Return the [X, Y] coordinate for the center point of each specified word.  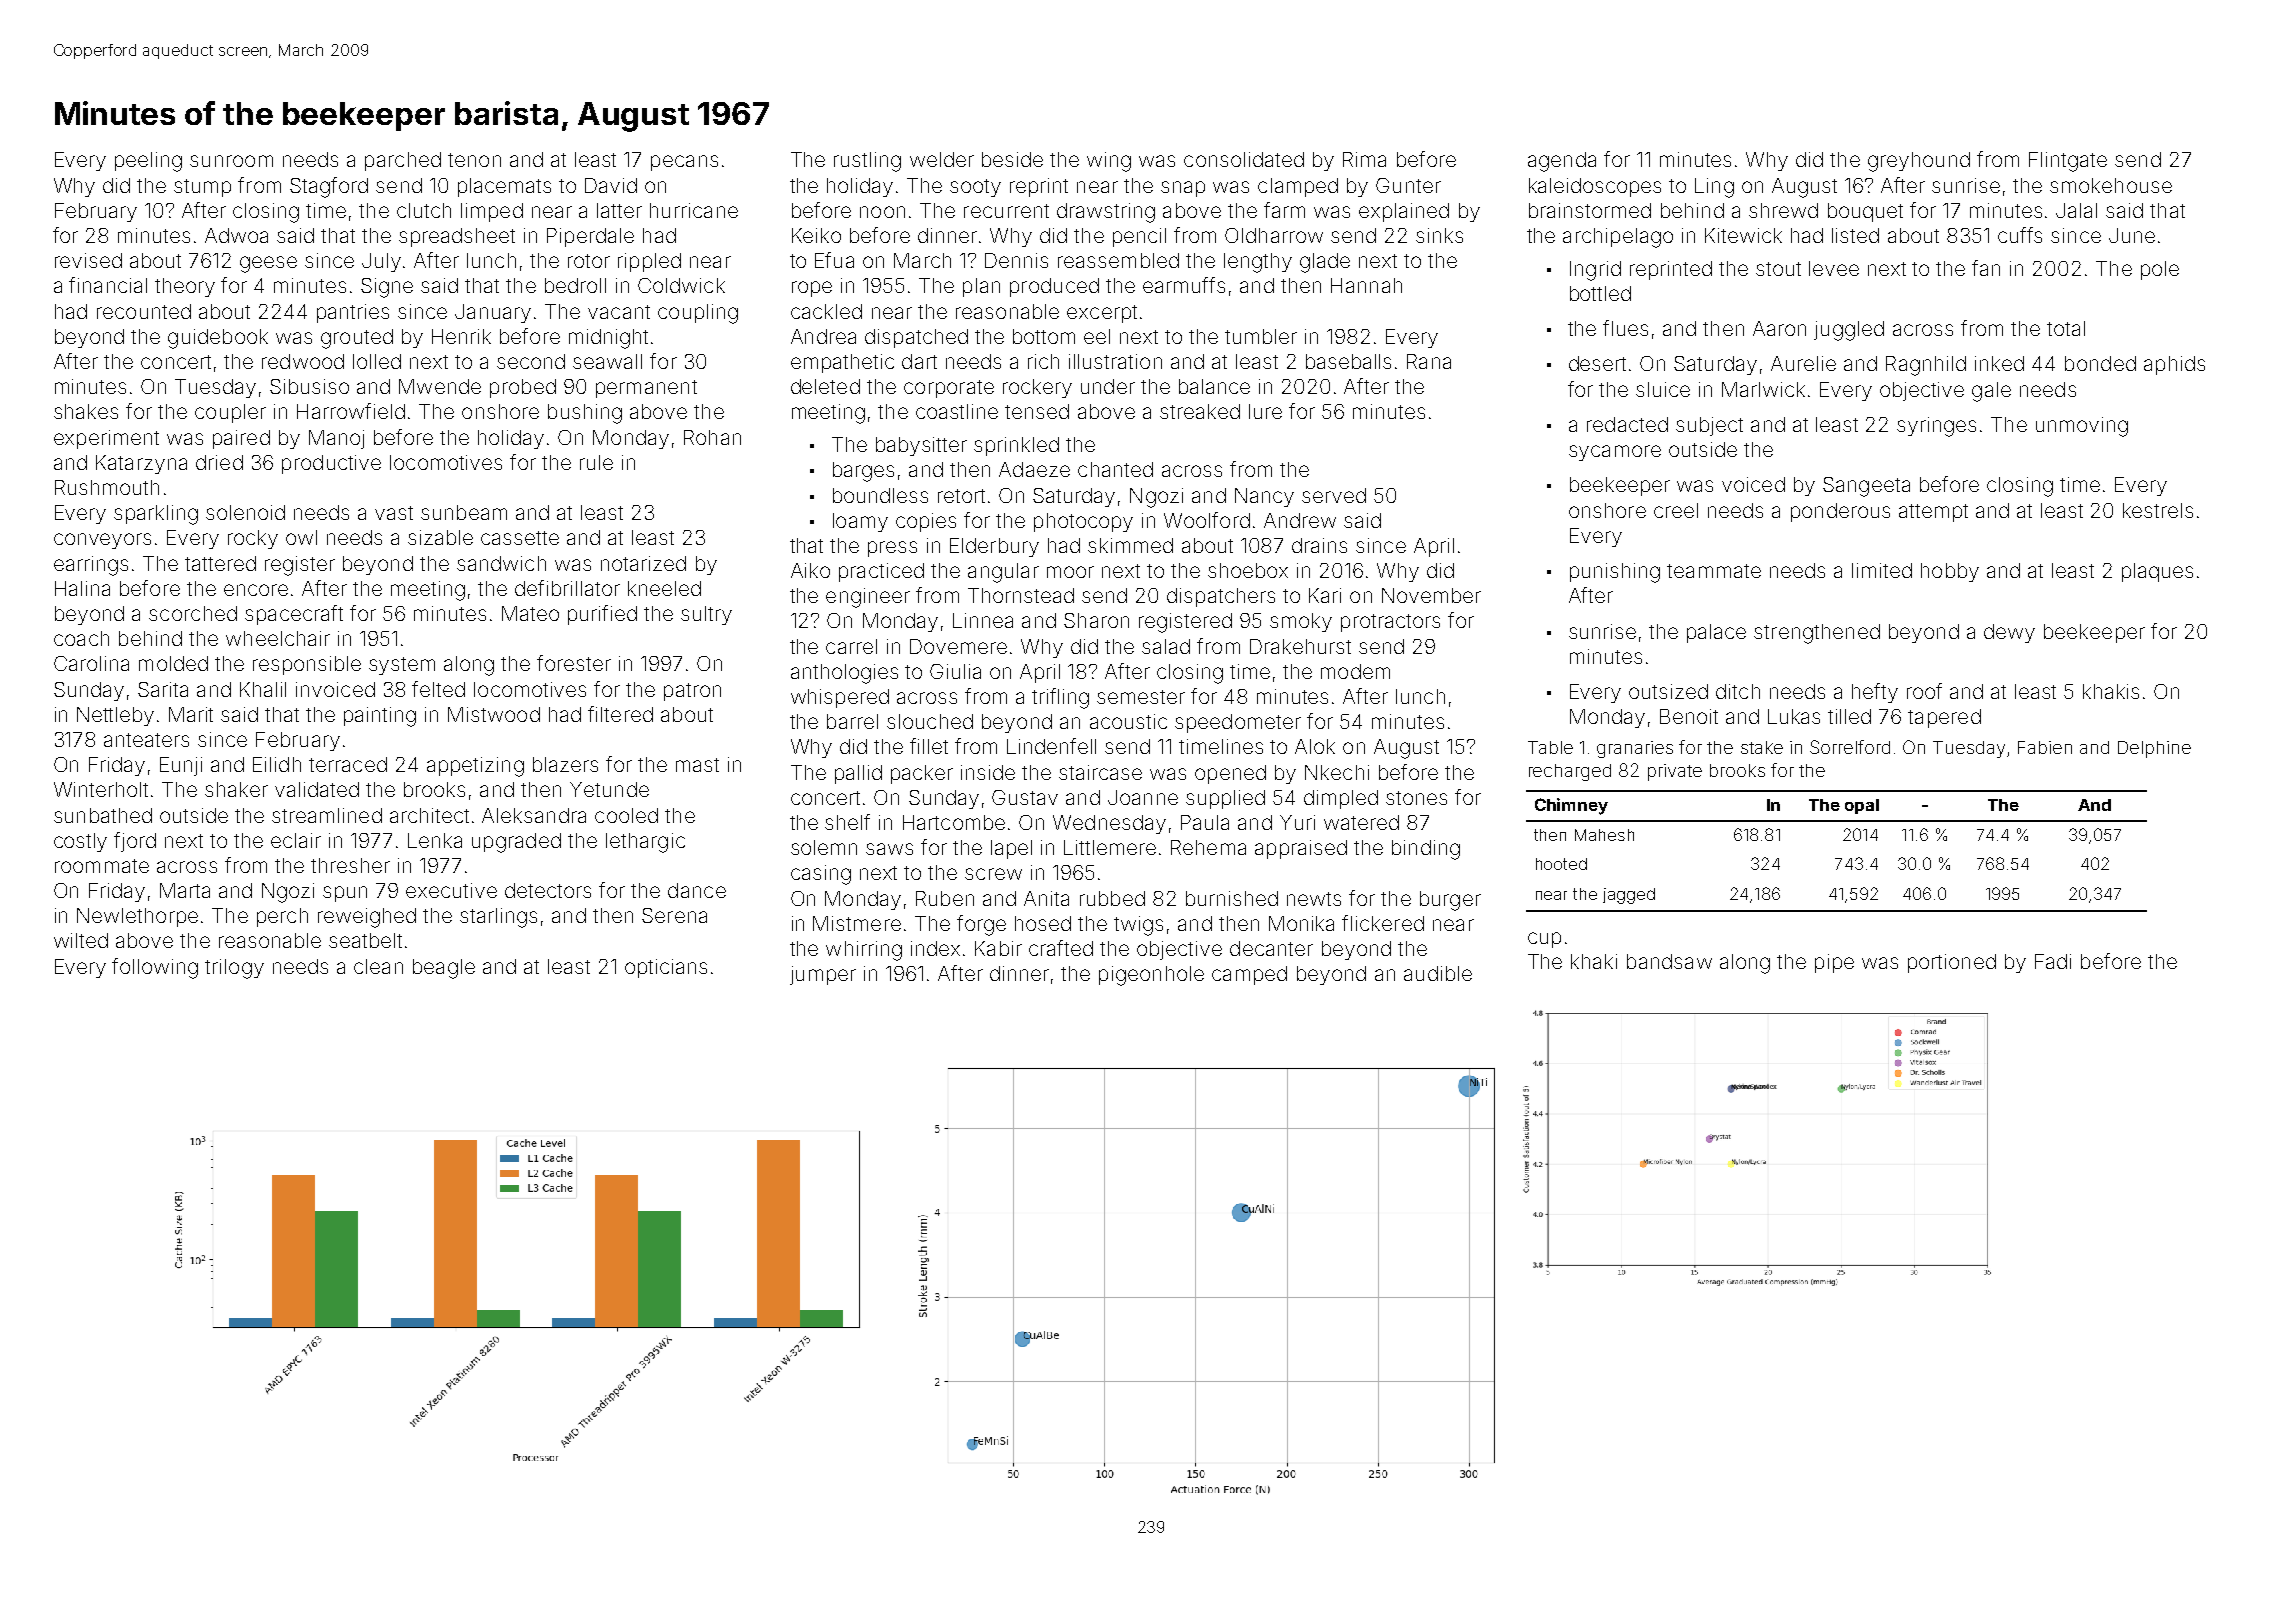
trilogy [234, 969]
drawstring [1106, 213]
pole [2160, 270]
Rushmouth [107, 487]
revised [88, 260]
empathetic [842, 363]
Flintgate [2068, 162]
